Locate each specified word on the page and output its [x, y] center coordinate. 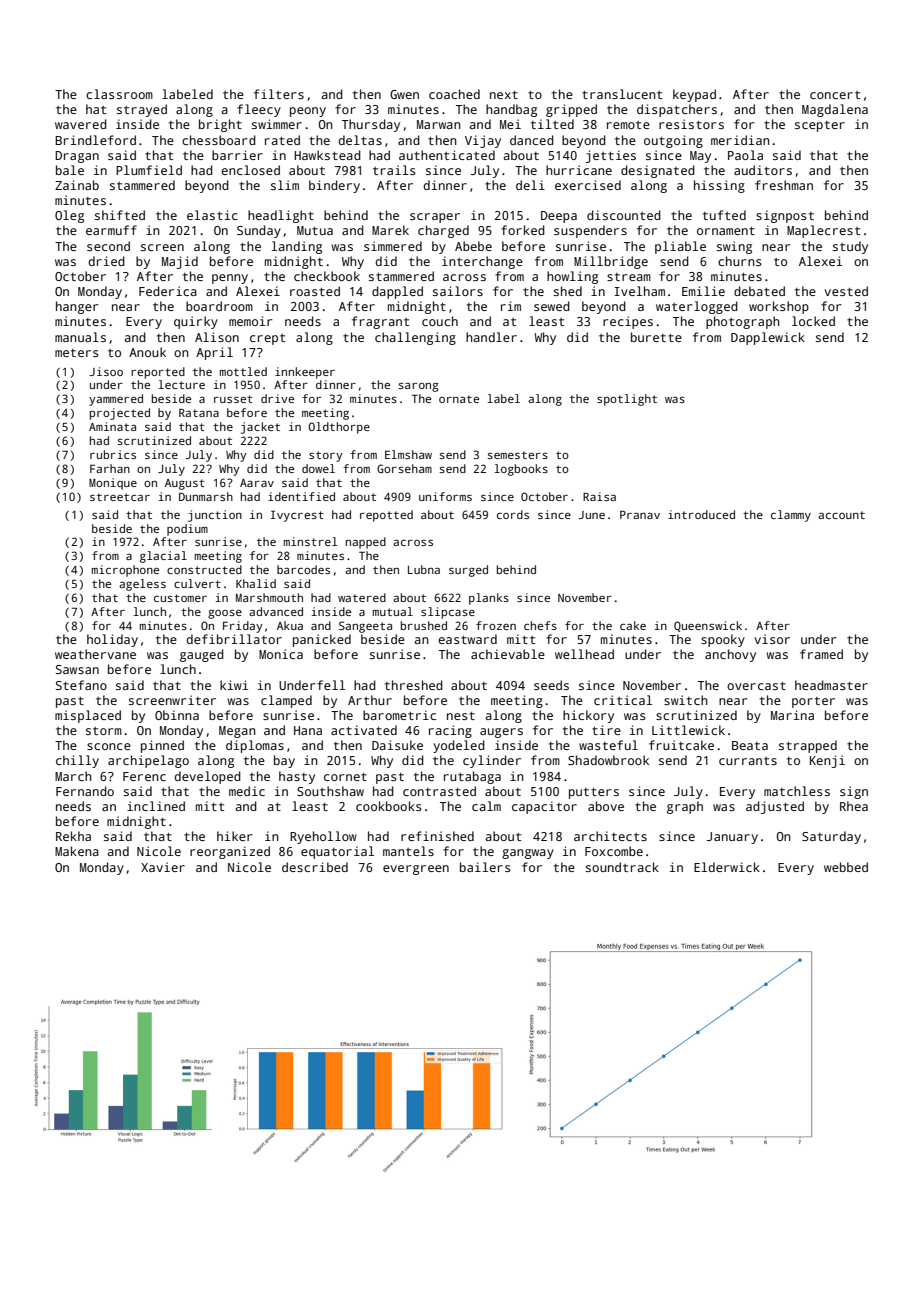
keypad [694, 95]
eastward [467, 639]
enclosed [250, 170]
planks [489, 599]
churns [740, 261]
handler [491, 337]
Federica [168, 291]
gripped [571, 110]
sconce [109, 746]
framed [821, 654]
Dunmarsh [206, 496]
